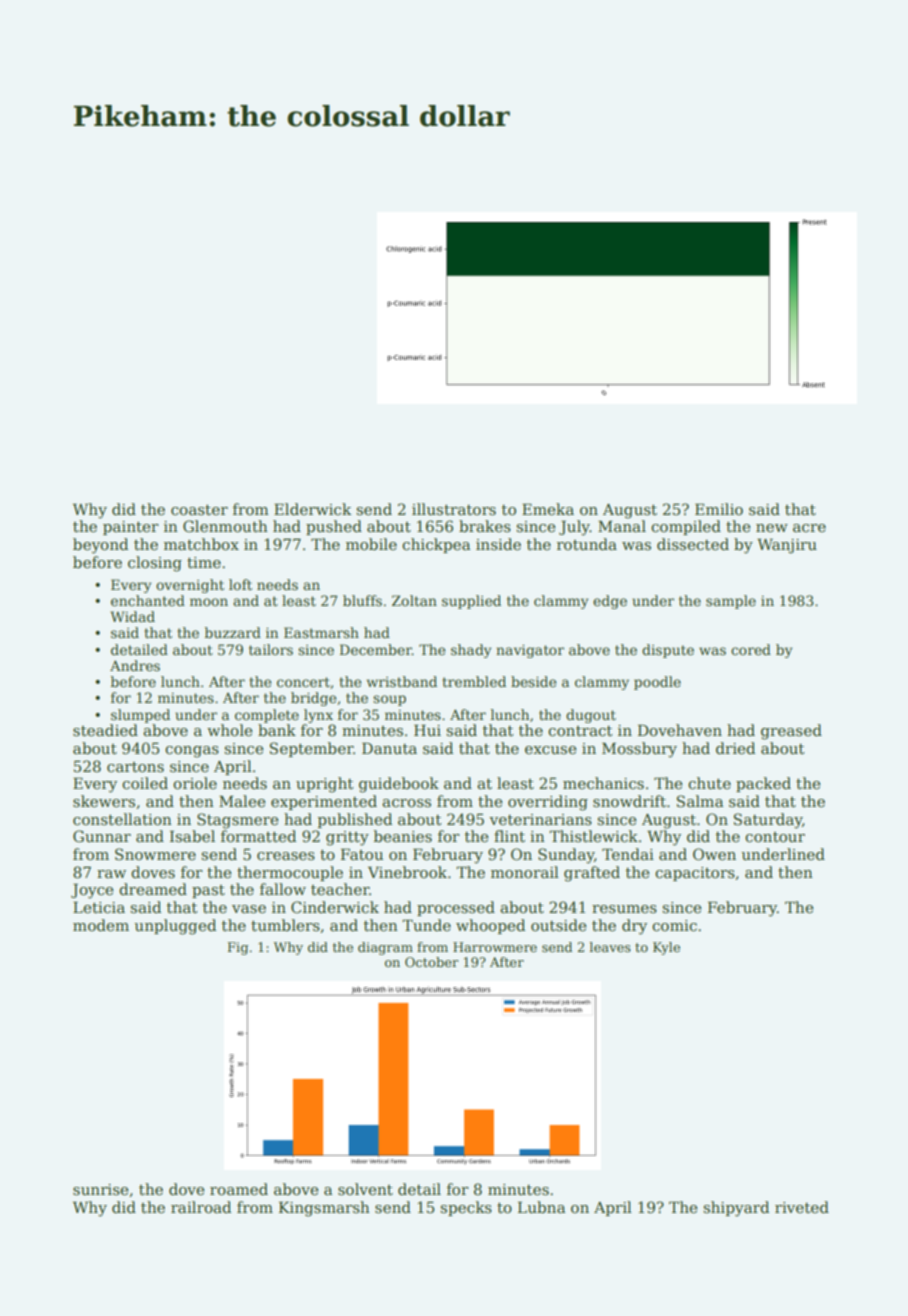 Image resolution: width=908 pixels, height=1316 pixels. I want to click on Emeka, so click(548, 509).
